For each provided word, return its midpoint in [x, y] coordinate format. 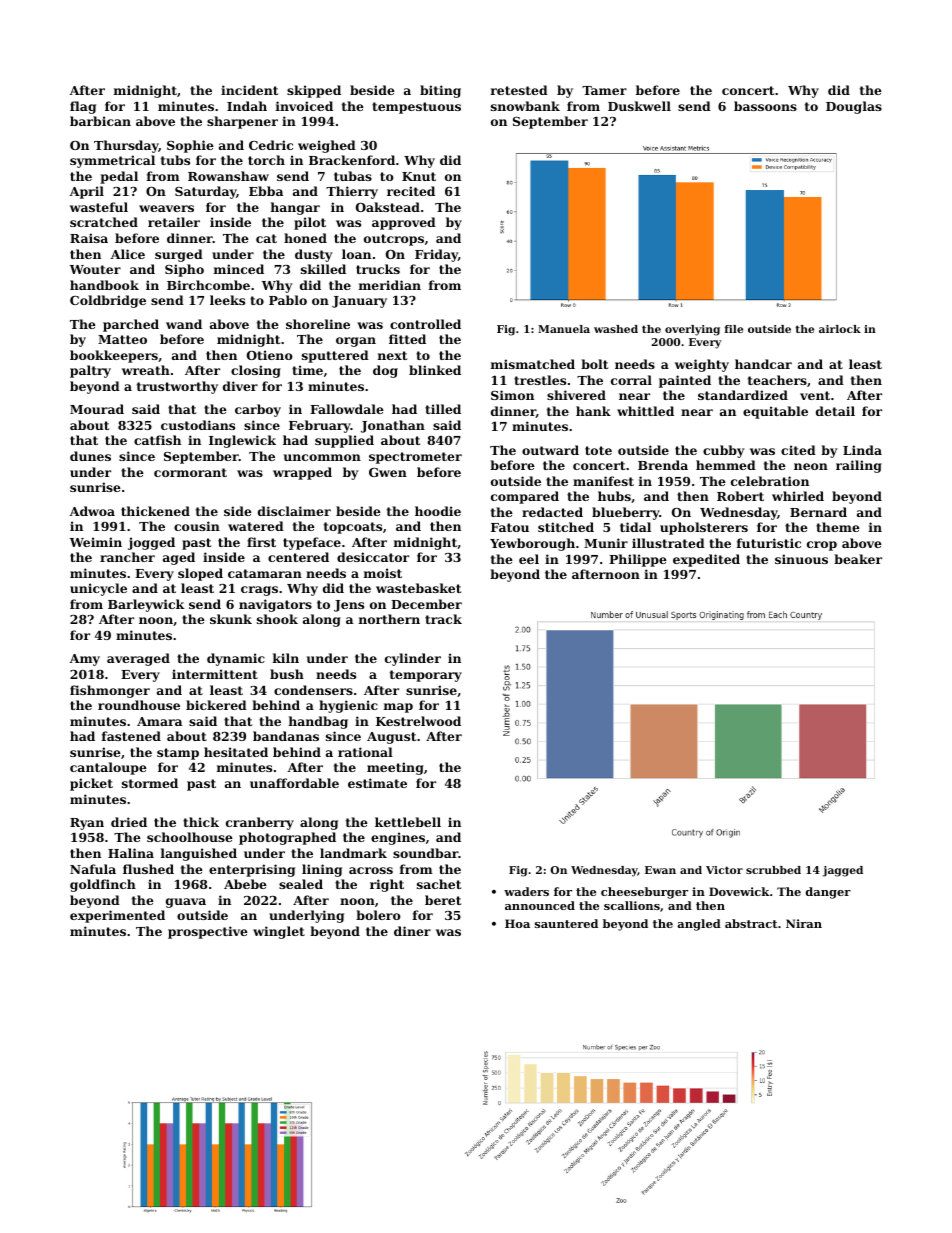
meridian [390, 285]
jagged [842, 871]
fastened [131, 736]
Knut [419, 176]
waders [526, 891]
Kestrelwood [418, 721]
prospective [208, 932]
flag [83, 107]
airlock [840, 329]
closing [256, 371]
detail [835, 411]
